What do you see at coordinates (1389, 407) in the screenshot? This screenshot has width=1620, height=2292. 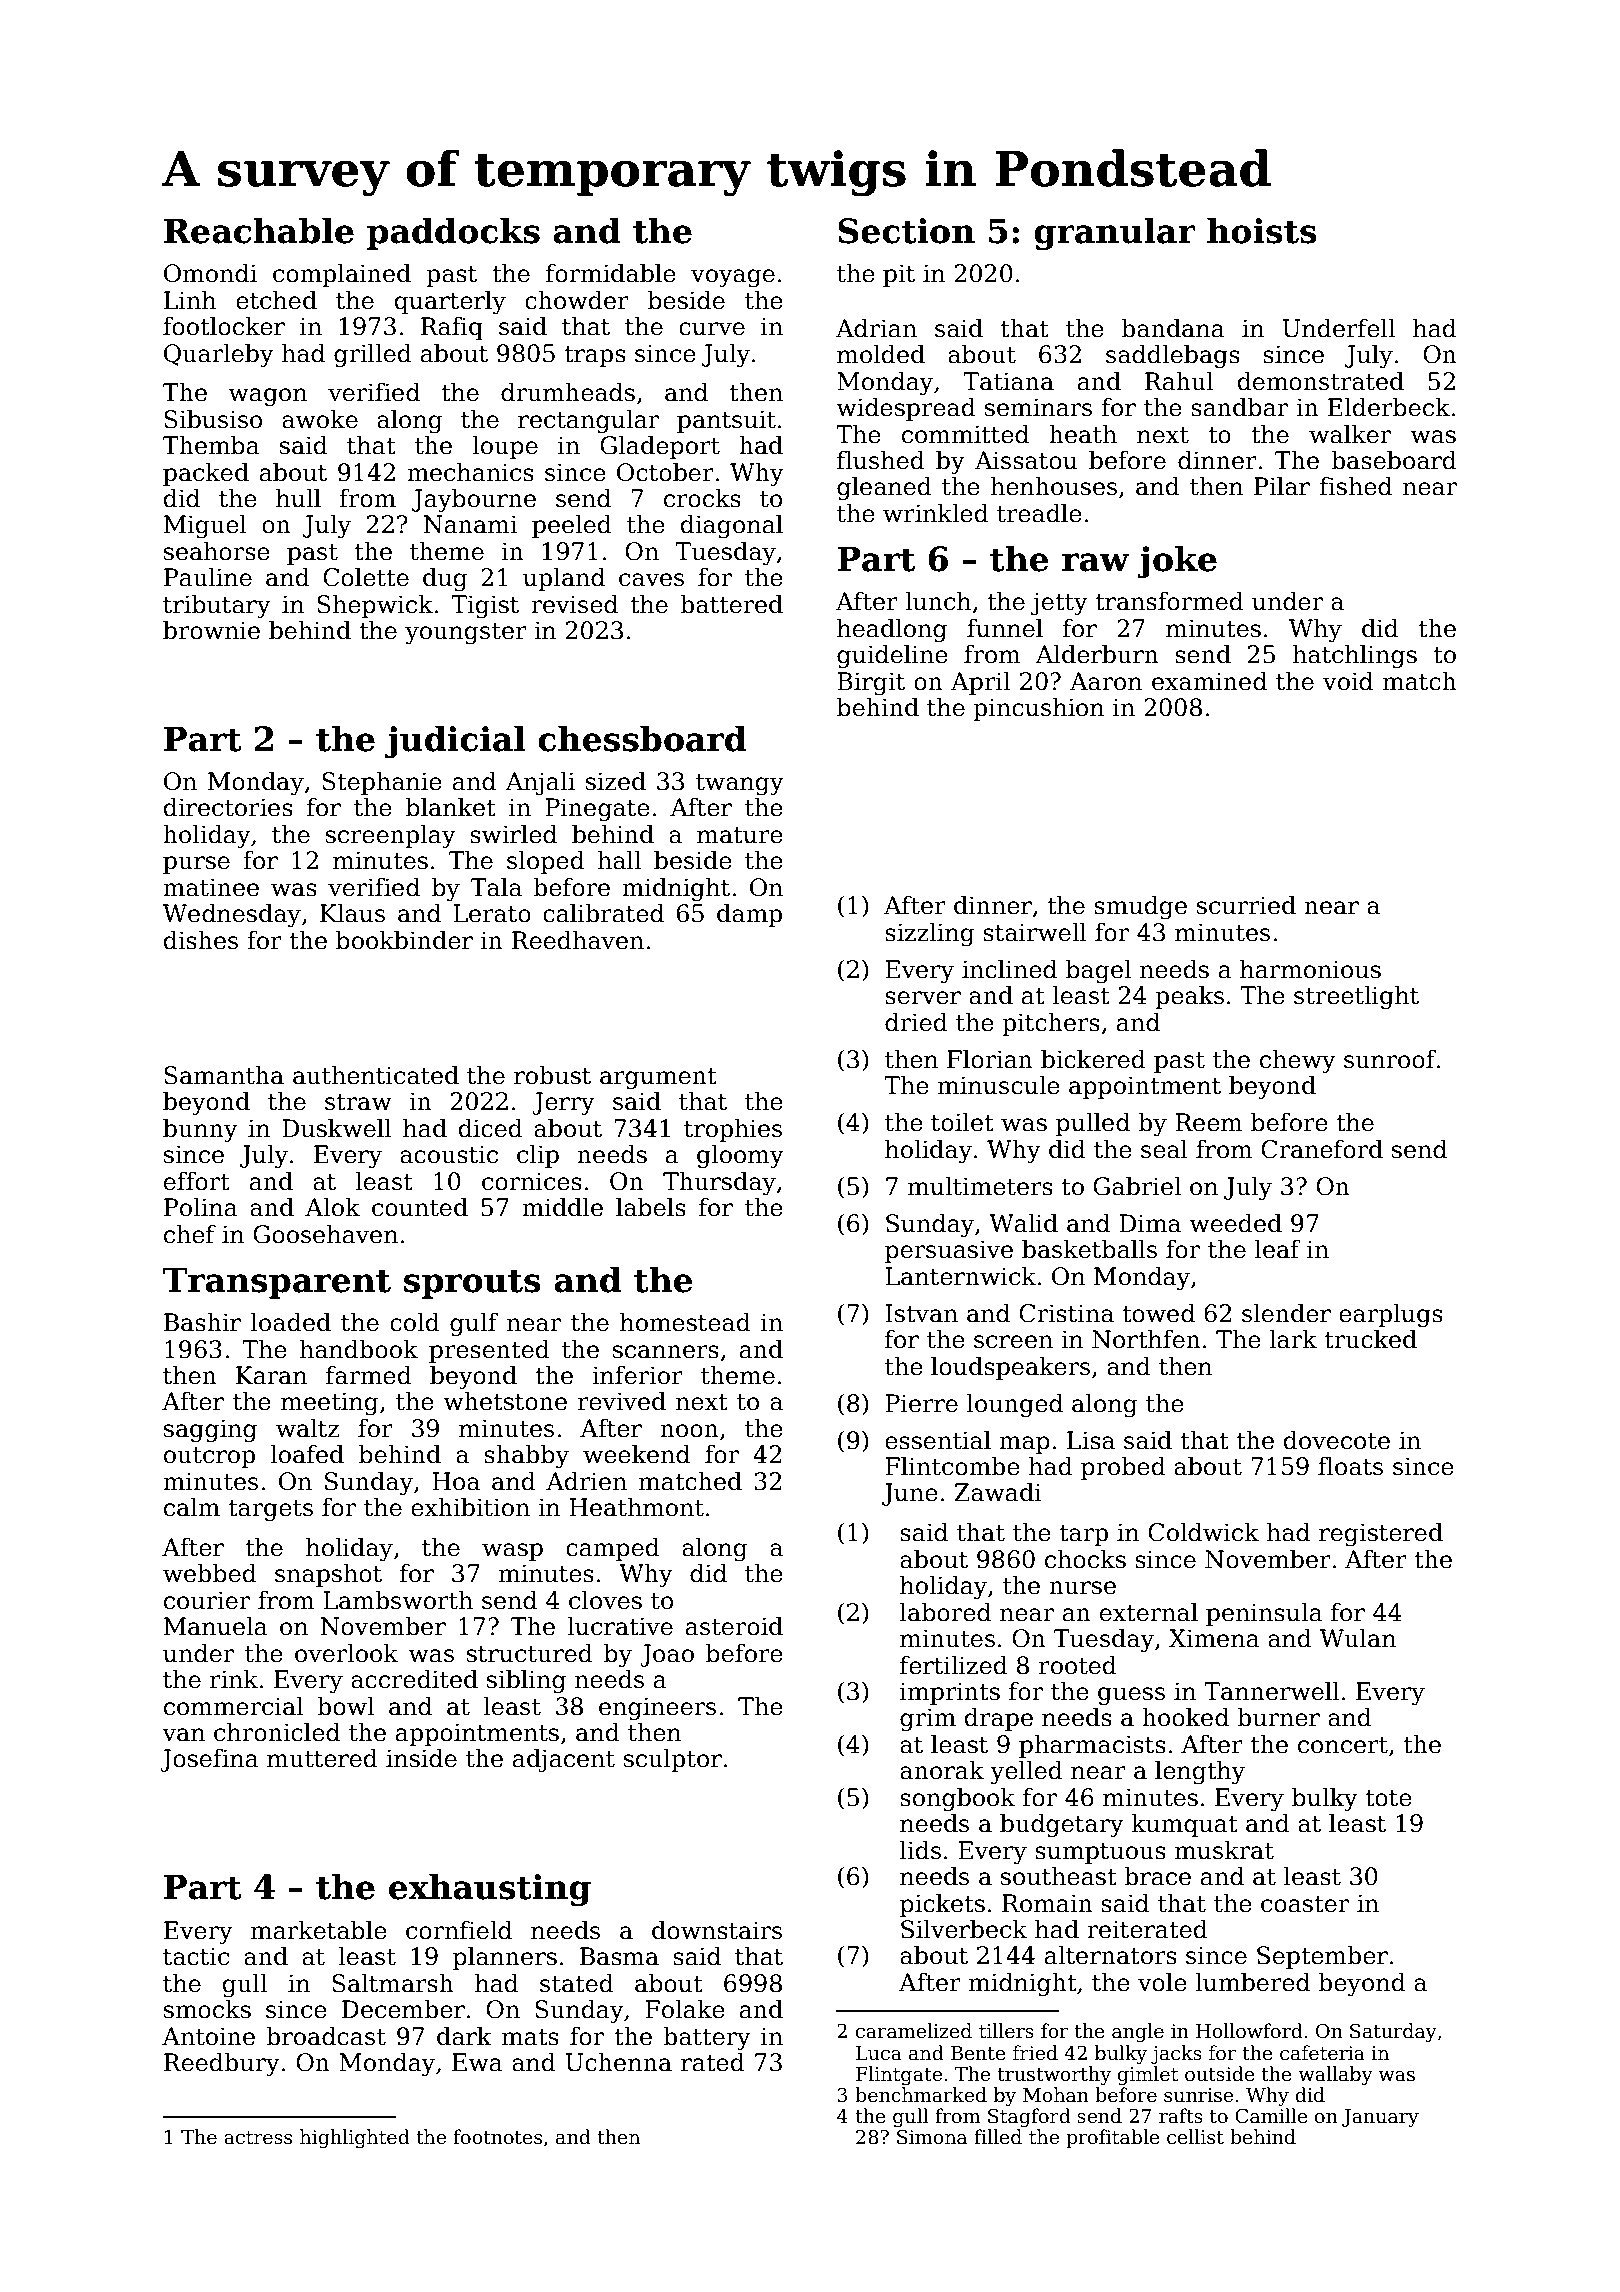 I see `Elderbeck` at bounding box center [1389, 407].
